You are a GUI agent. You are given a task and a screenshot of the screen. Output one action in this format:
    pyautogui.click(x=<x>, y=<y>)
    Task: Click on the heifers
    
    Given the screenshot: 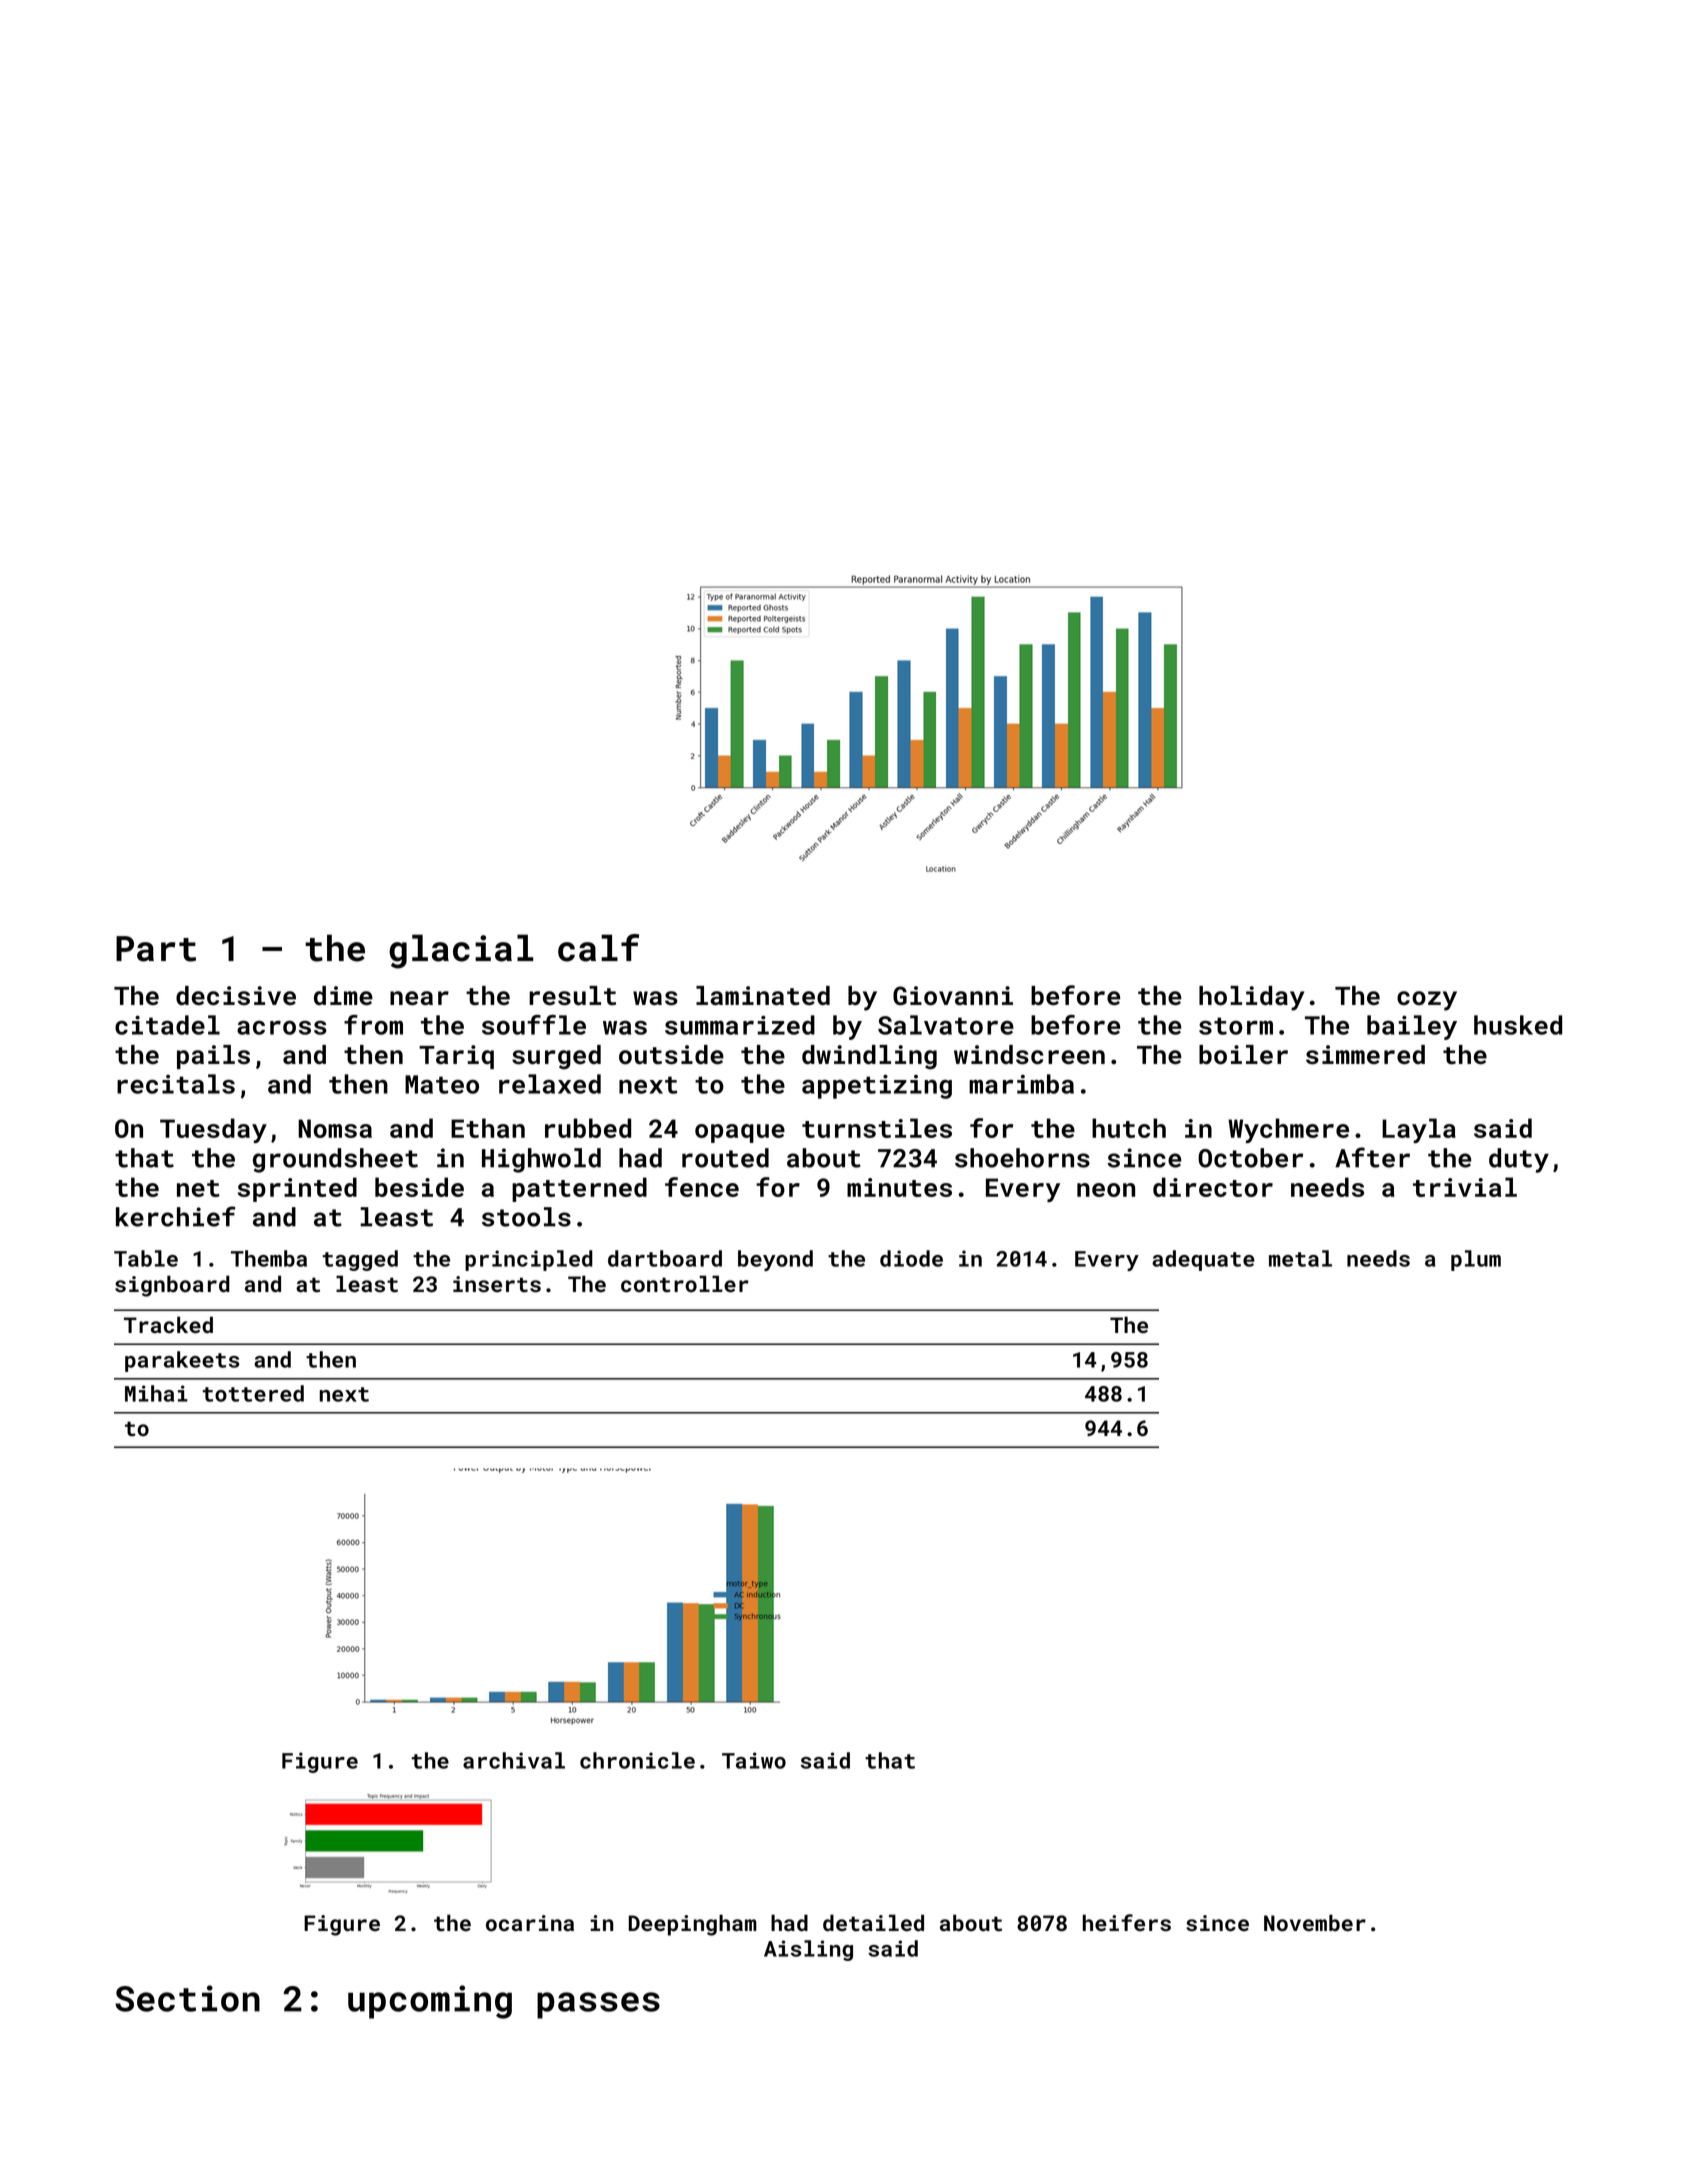 What is the action you would take?
    pyautogui.click(x=1127, y=1923)
